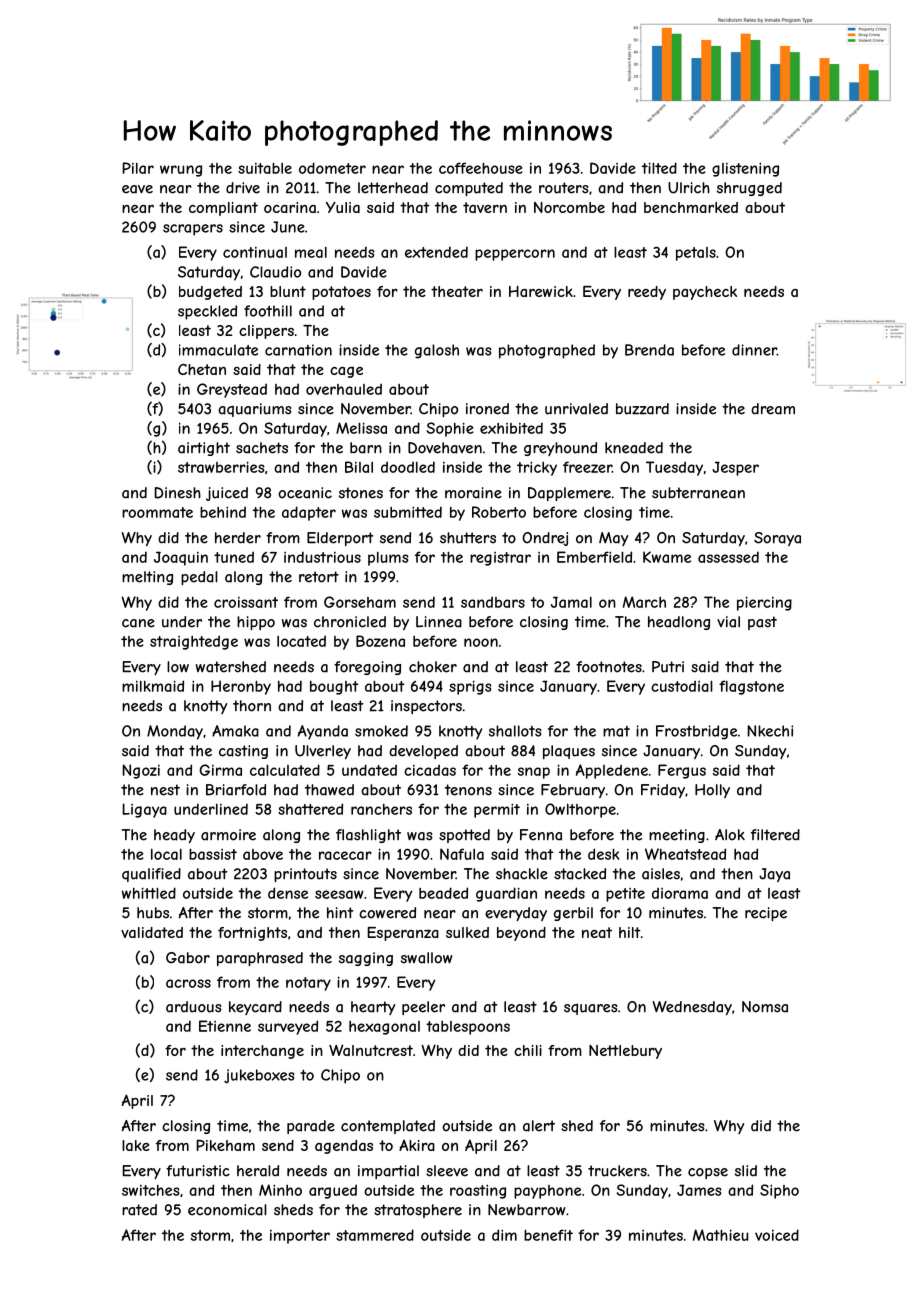 The height and width of the screenshot is (1308, 924). I want to click on developed, so click(423, 752).
